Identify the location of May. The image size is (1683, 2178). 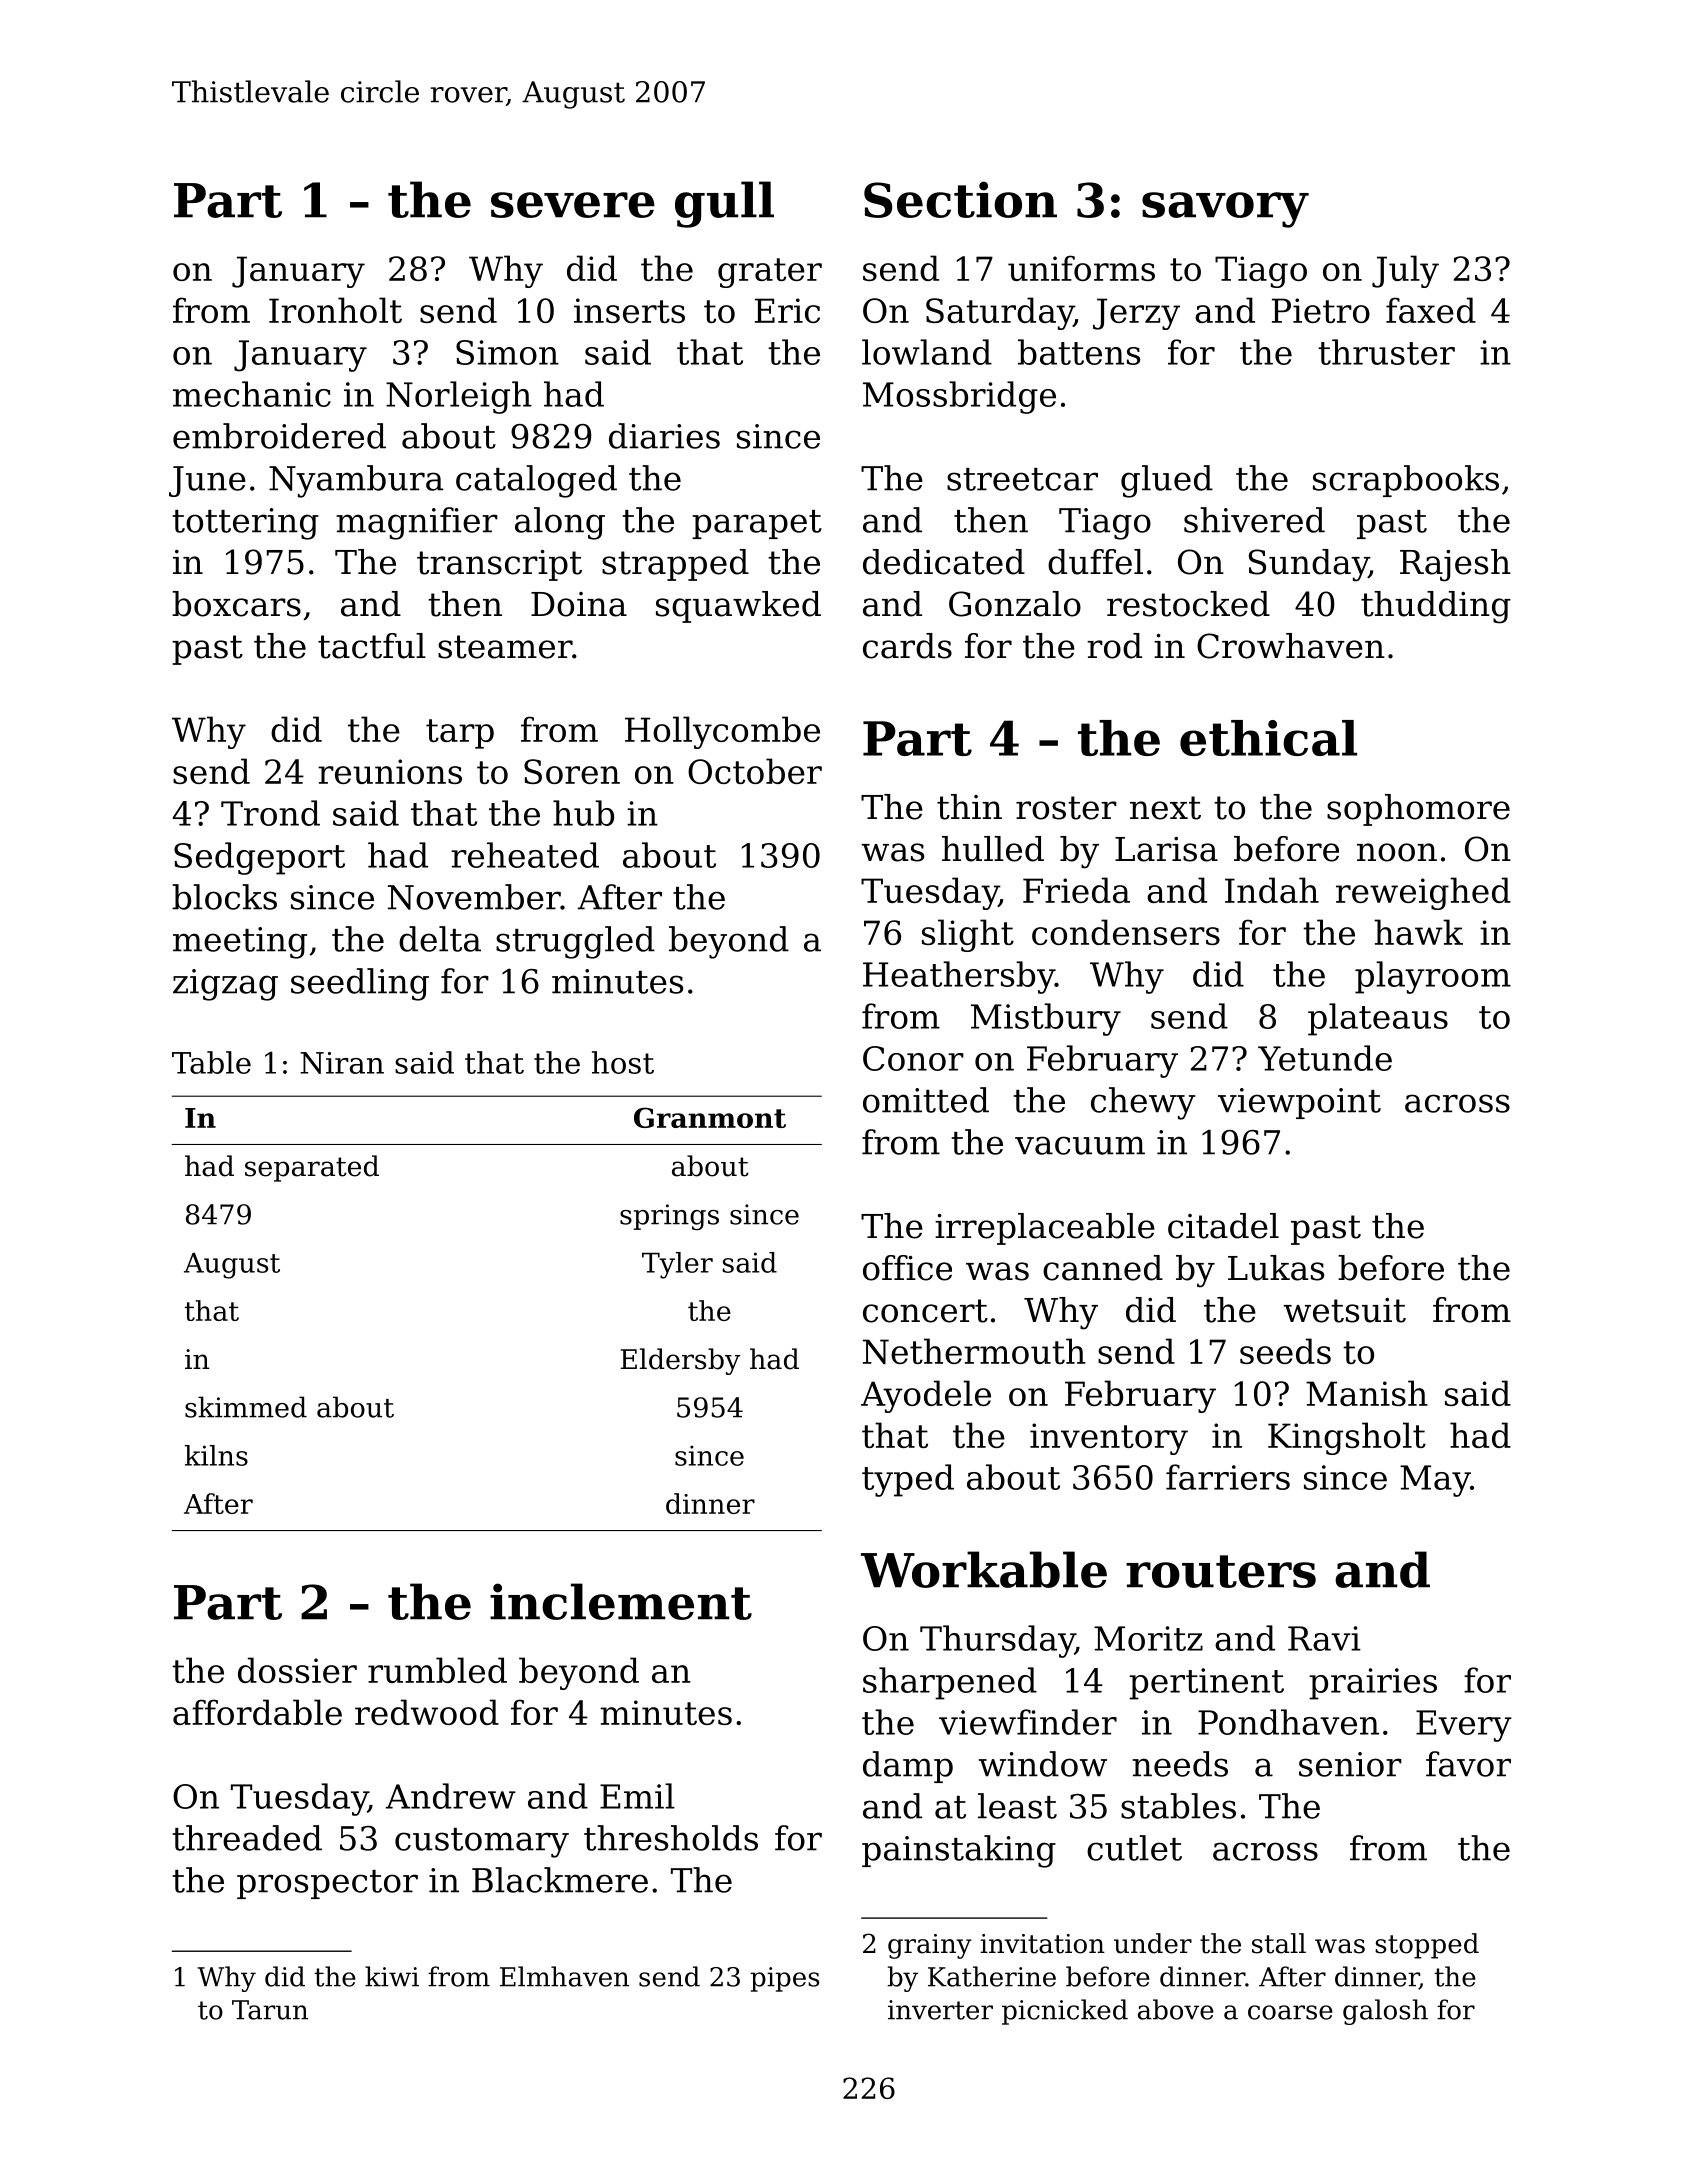
(1435, 1481).
